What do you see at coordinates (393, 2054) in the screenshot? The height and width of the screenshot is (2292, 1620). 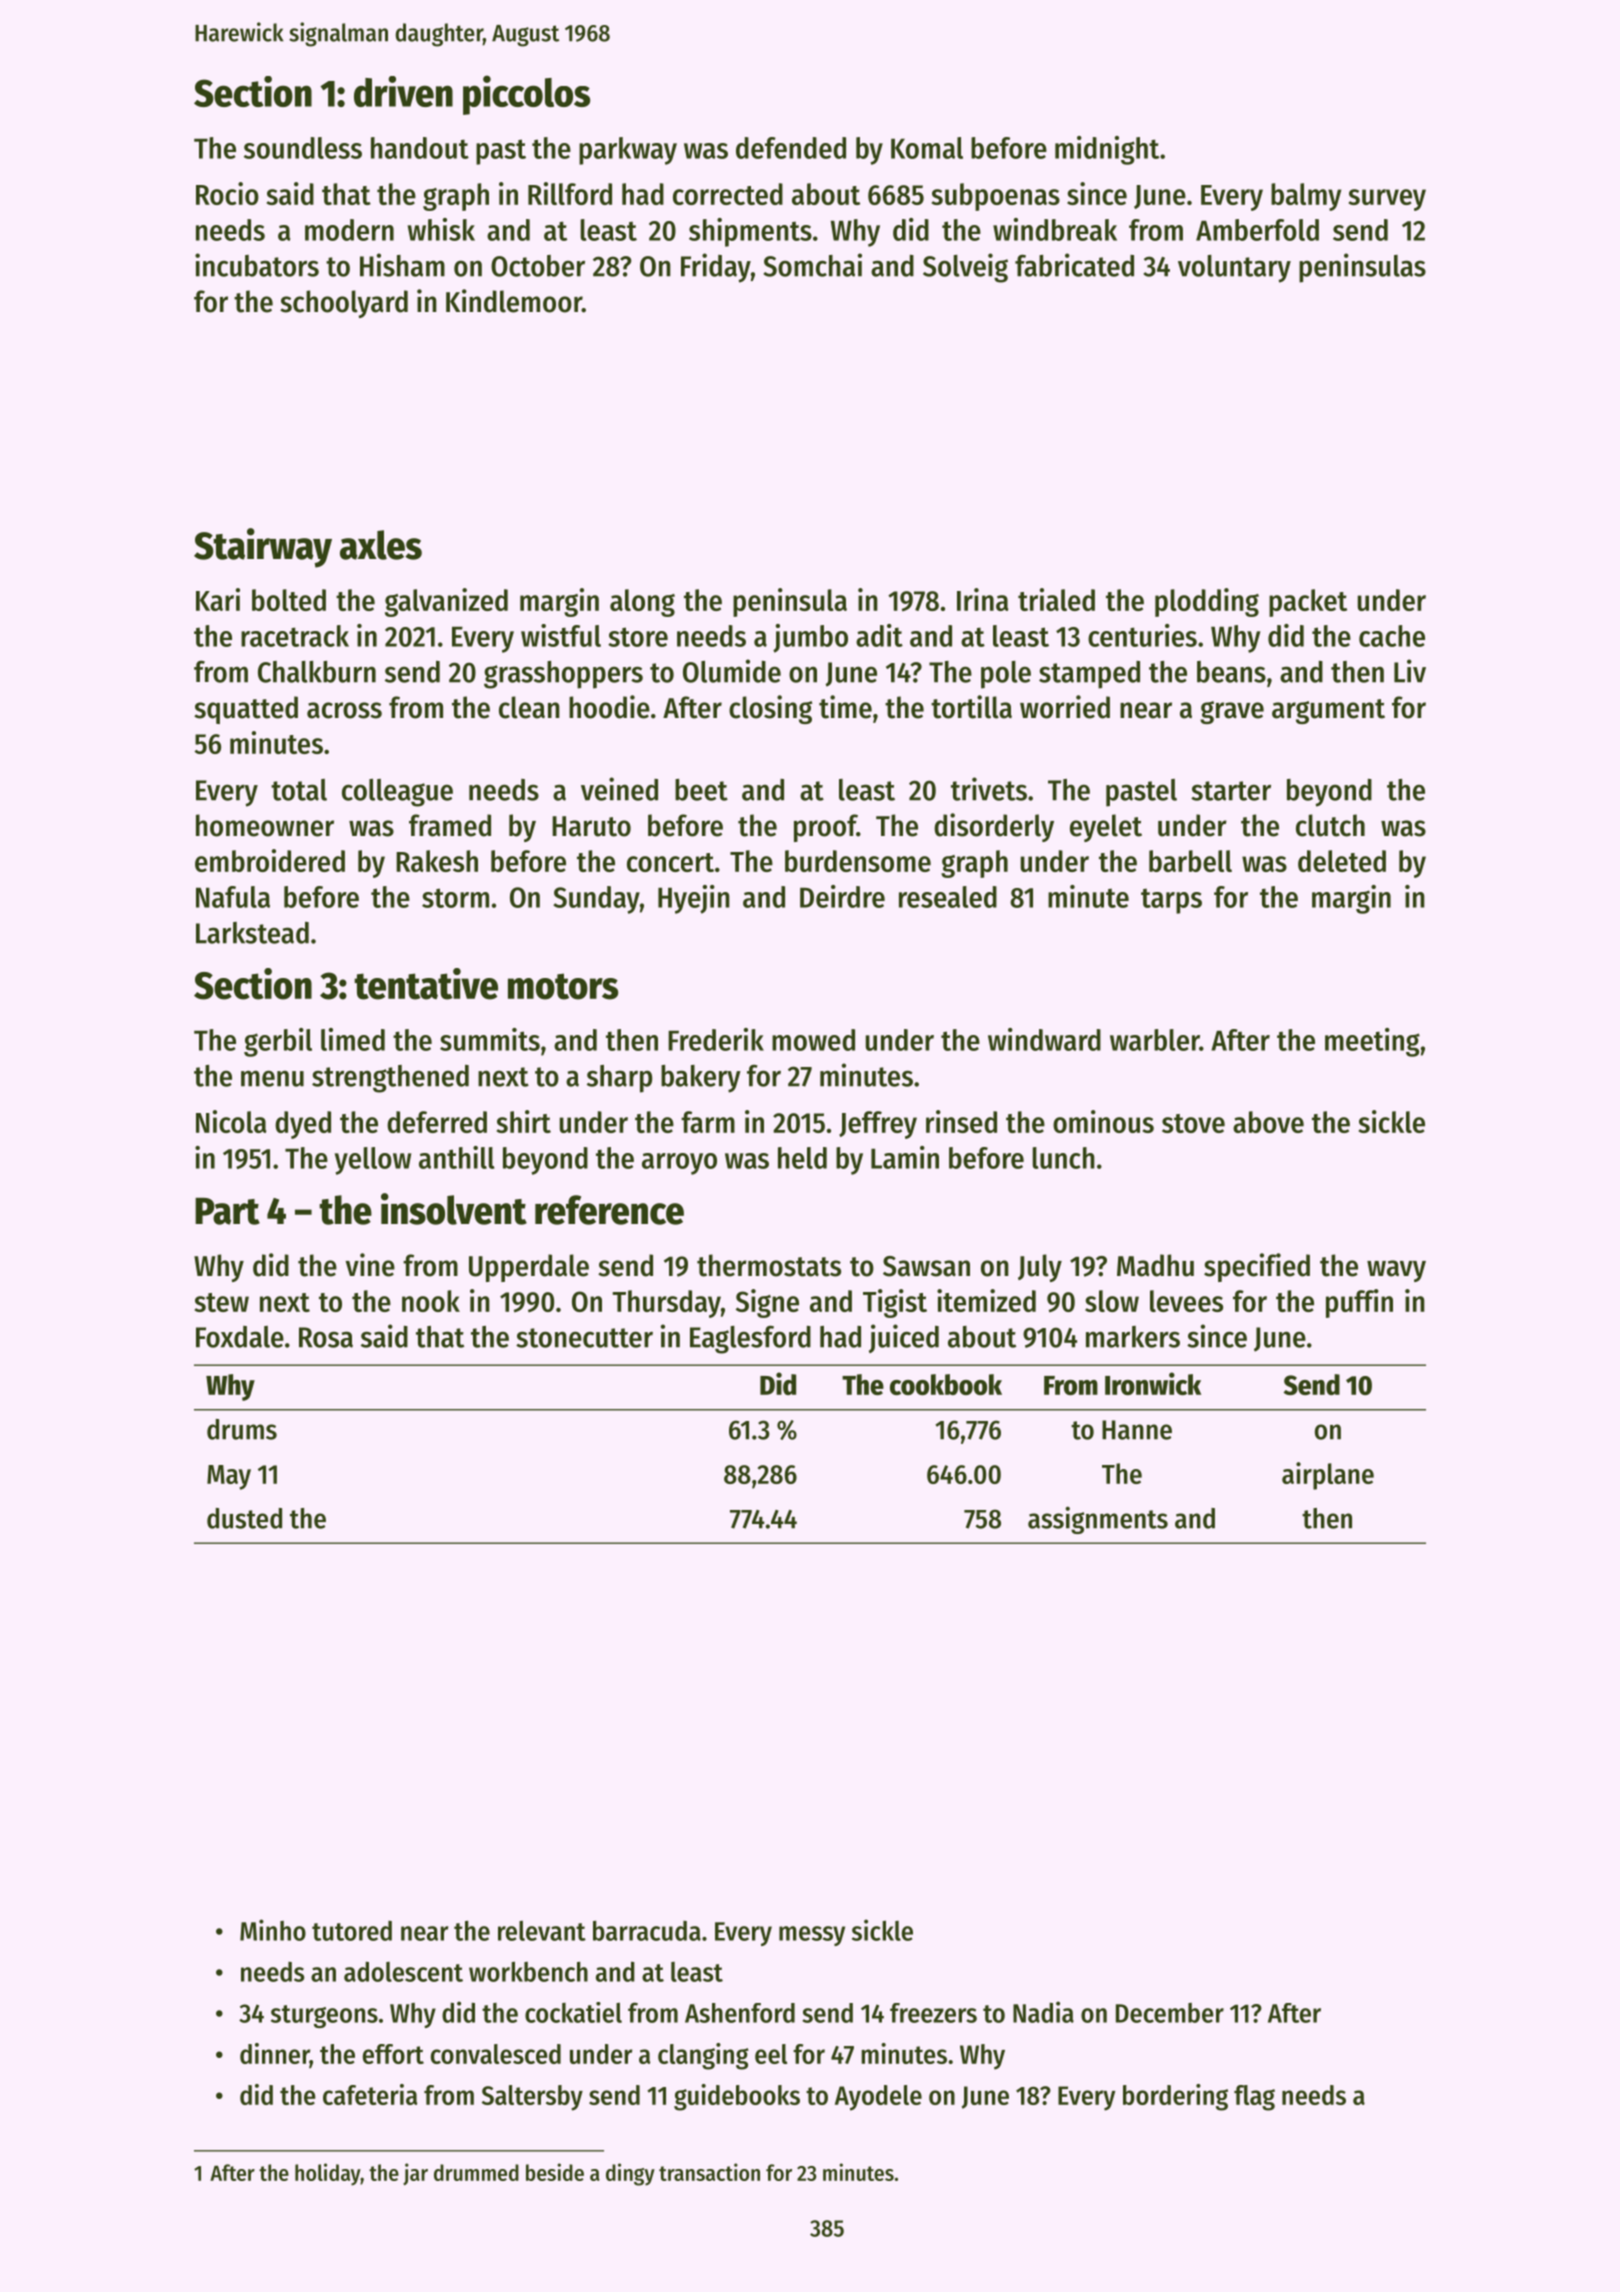 I see `effort` at bounding box center [393, 2054].
